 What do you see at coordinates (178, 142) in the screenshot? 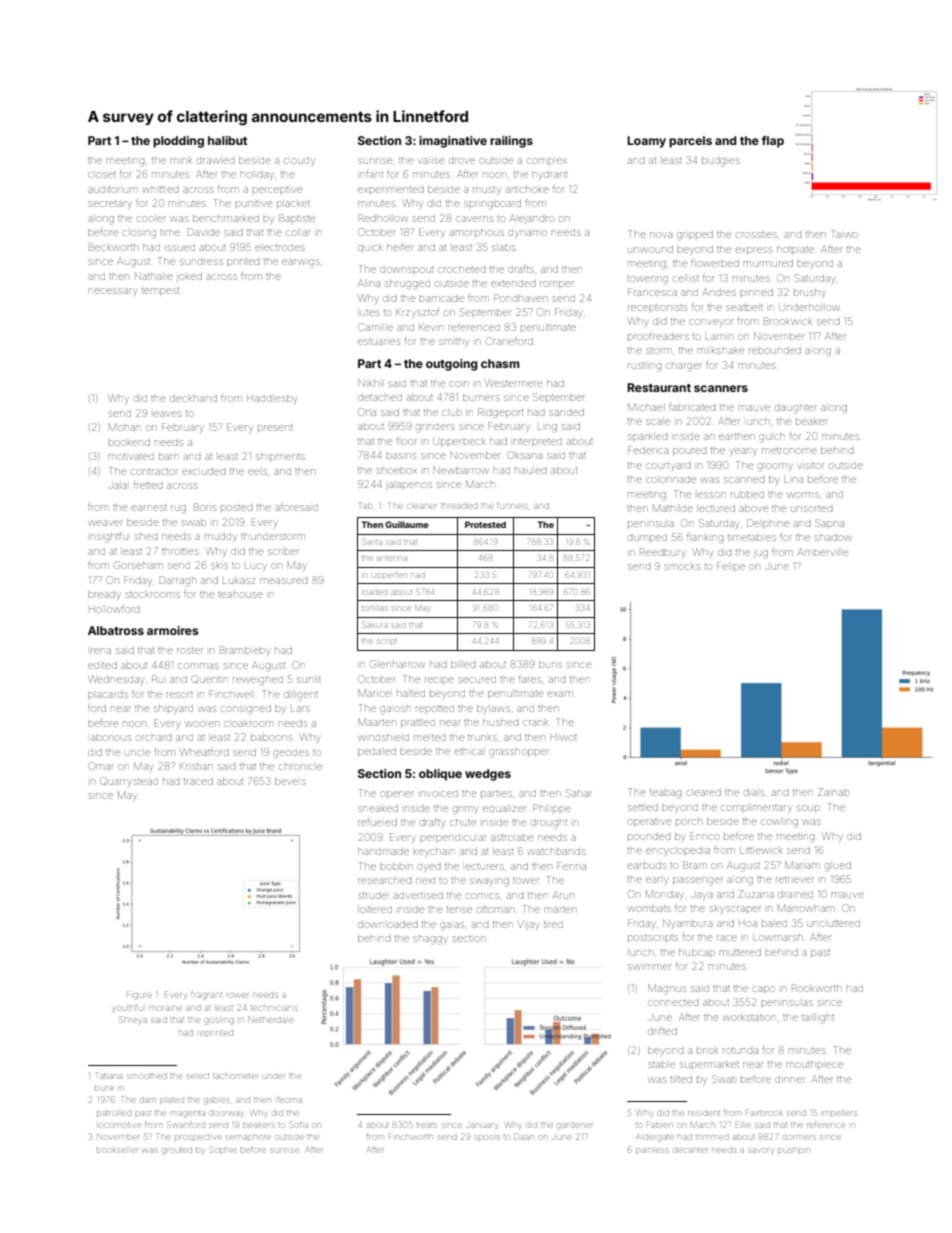
I see `plodding` at bounding box center [178, 142].
